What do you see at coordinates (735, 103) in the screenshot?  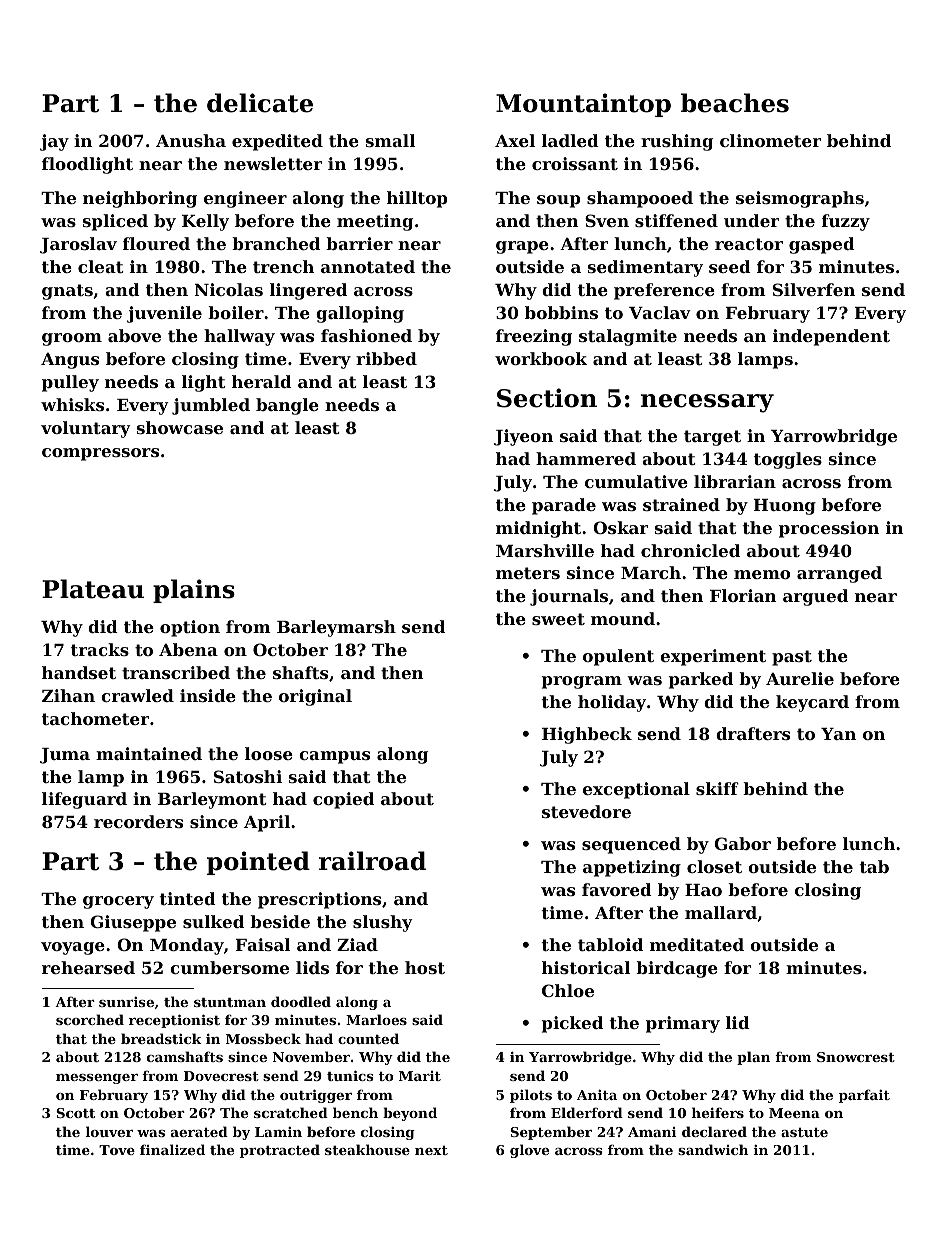 I see `beaches` at bounding box center [735, 103].
